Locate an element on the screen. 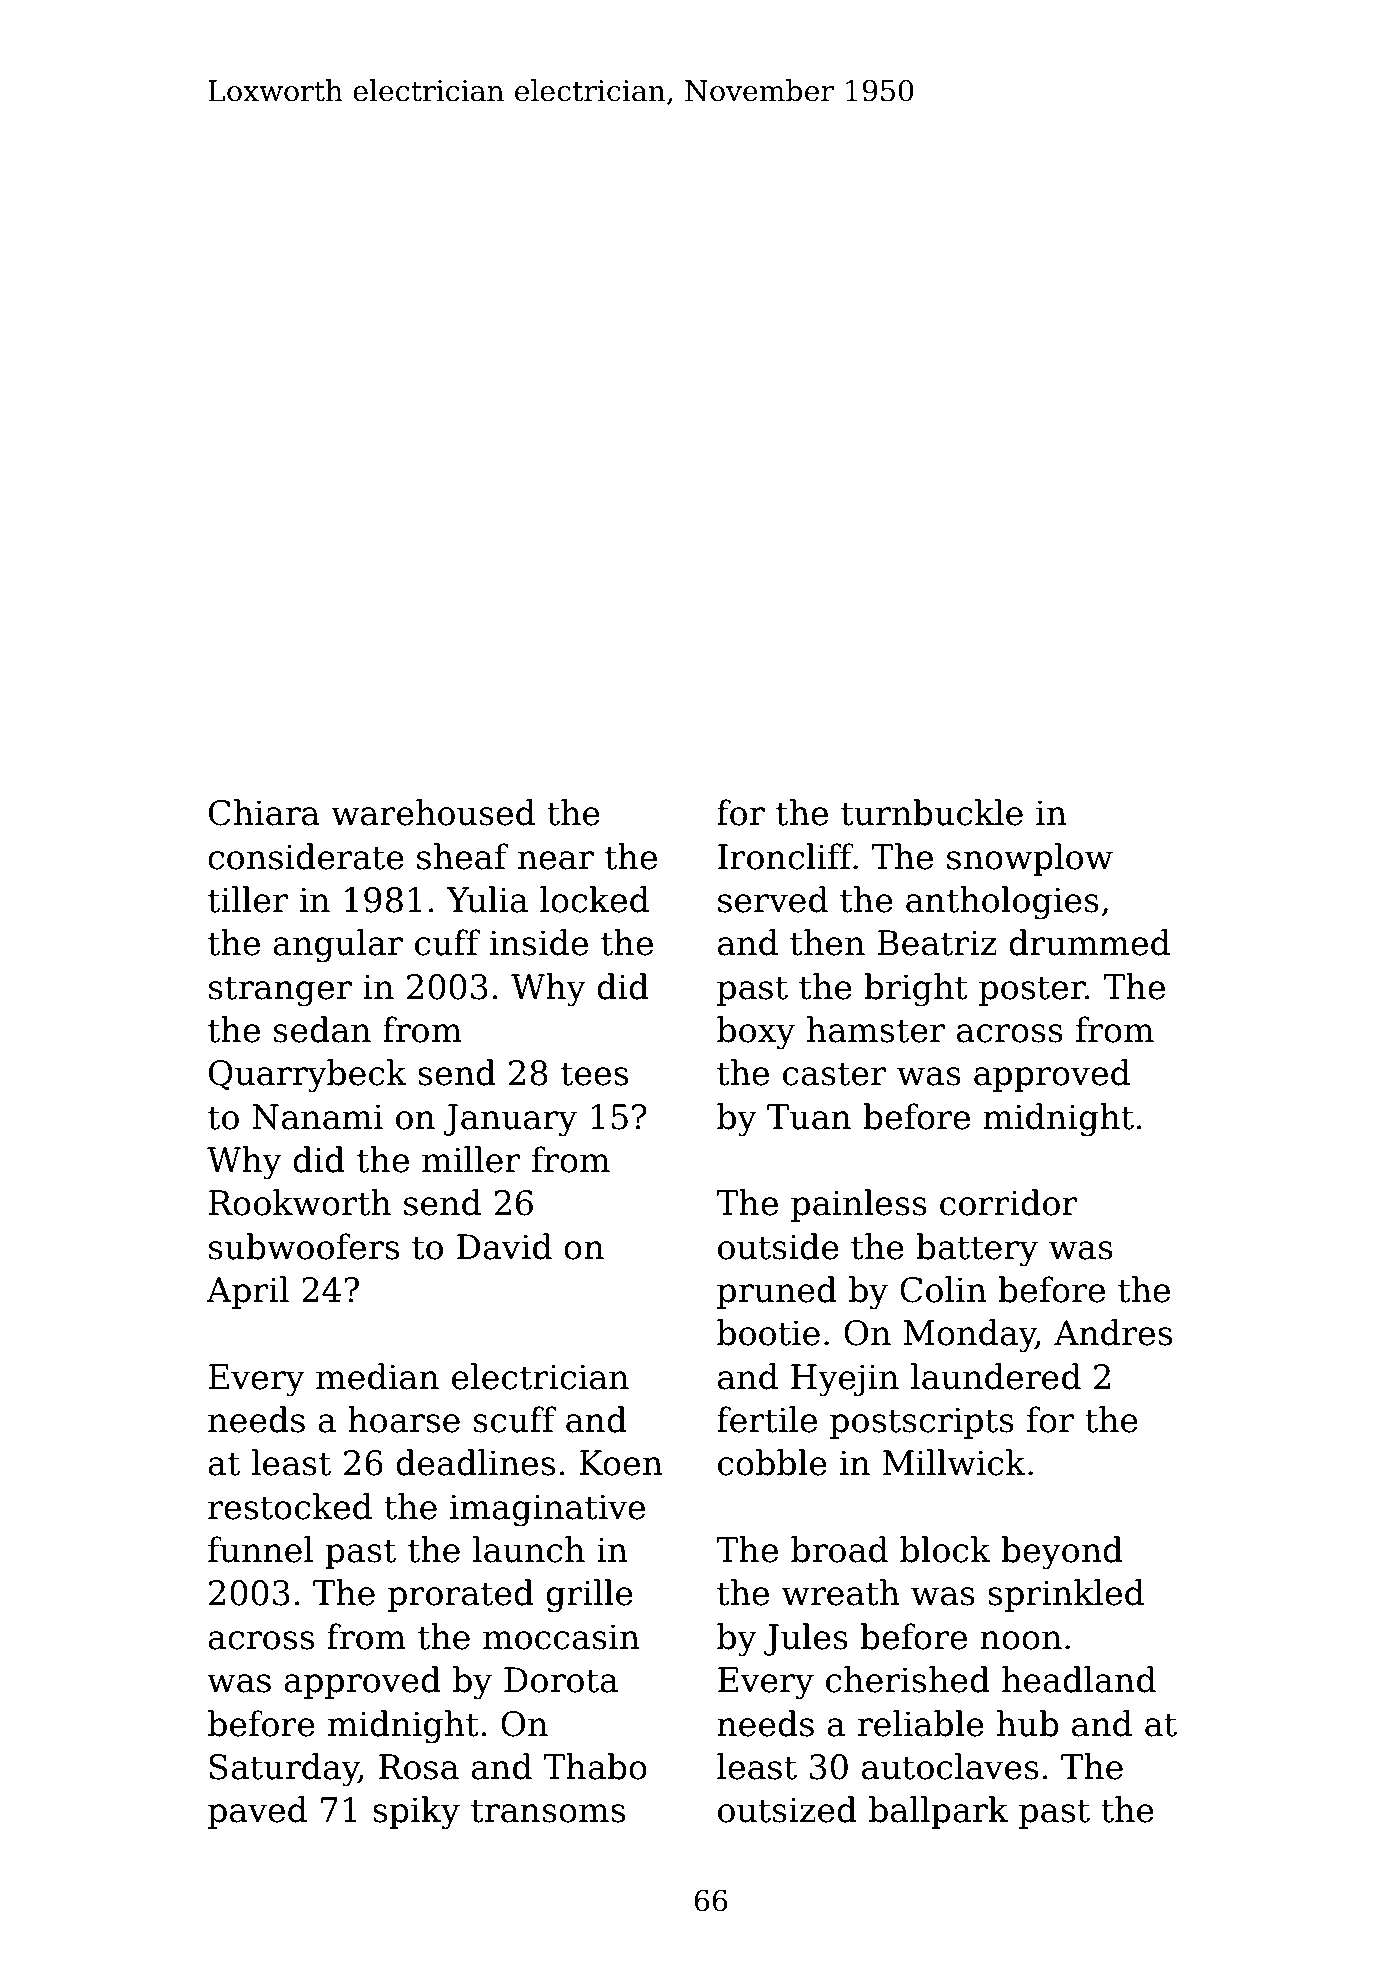 Image resolution: width=1386 pixels, height=1969 pixels. locked is located at coordinates (594, 899).
